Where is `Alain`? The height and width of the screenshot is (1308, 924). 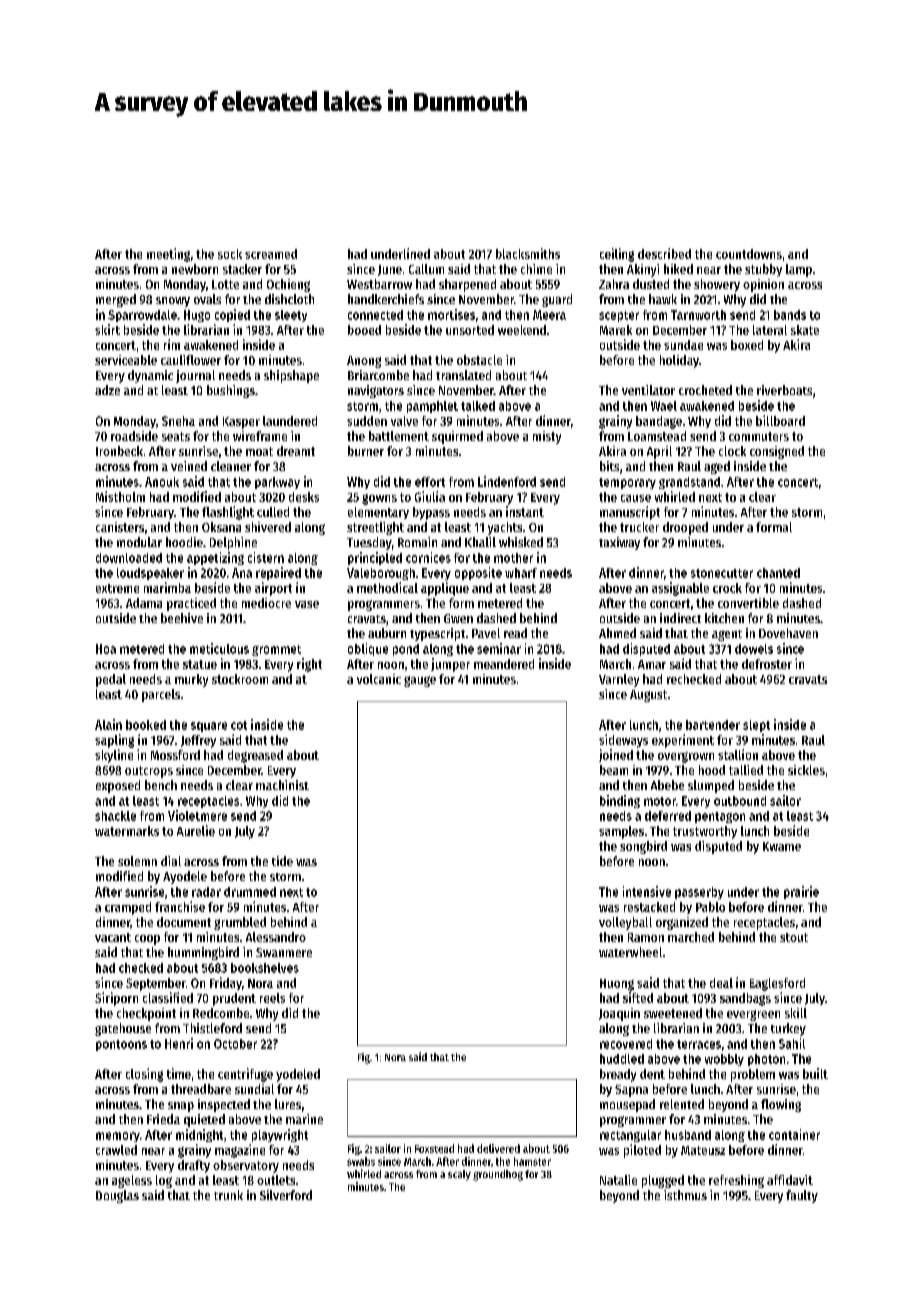 Alain is located at coordinates (108, 724).
